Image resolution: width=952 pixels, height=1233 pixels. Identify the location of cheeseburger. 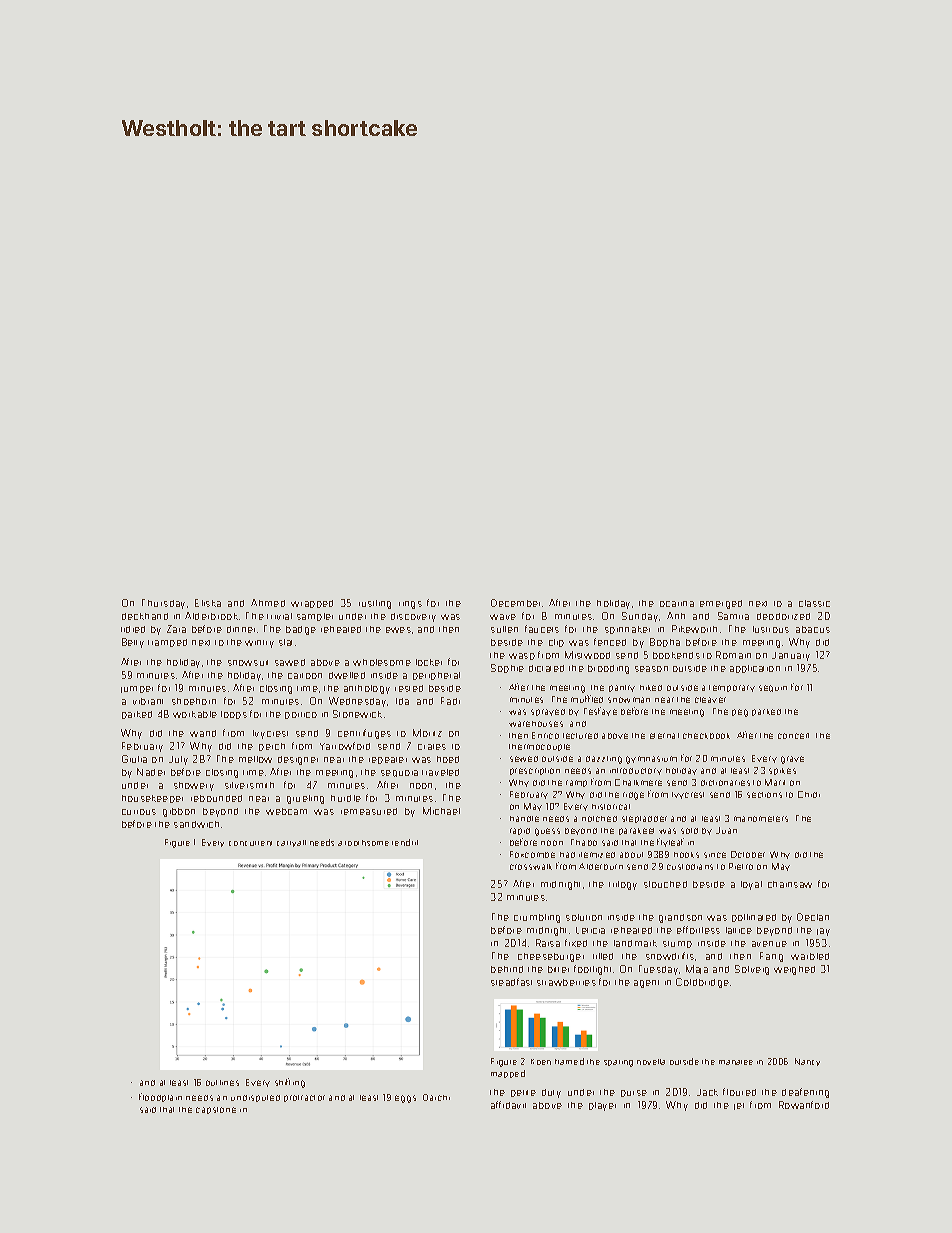
(551, 957).
